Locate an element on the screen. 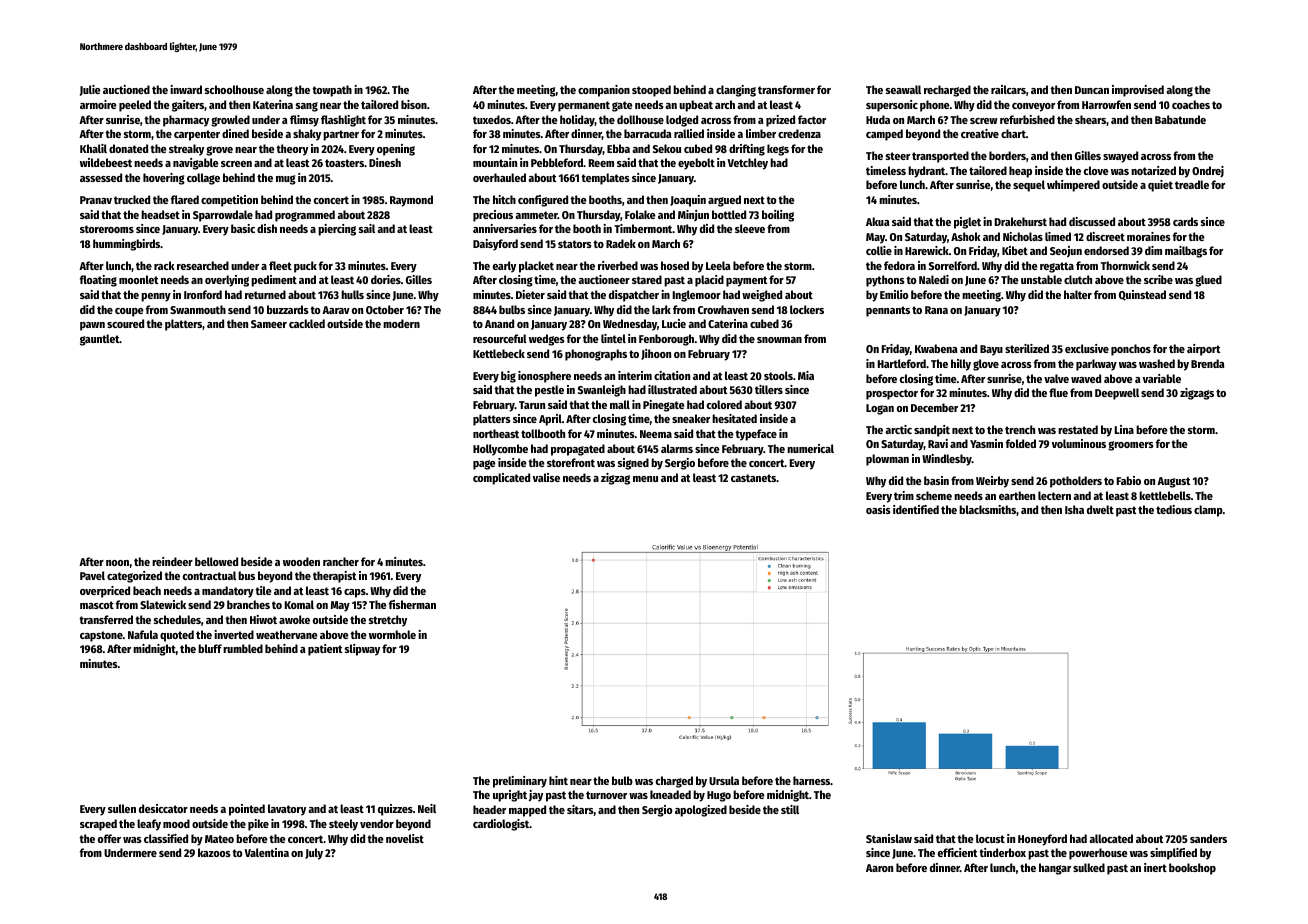 This screenshot has height=924, width=1308. towpath is located at coordinates (332, 91).
